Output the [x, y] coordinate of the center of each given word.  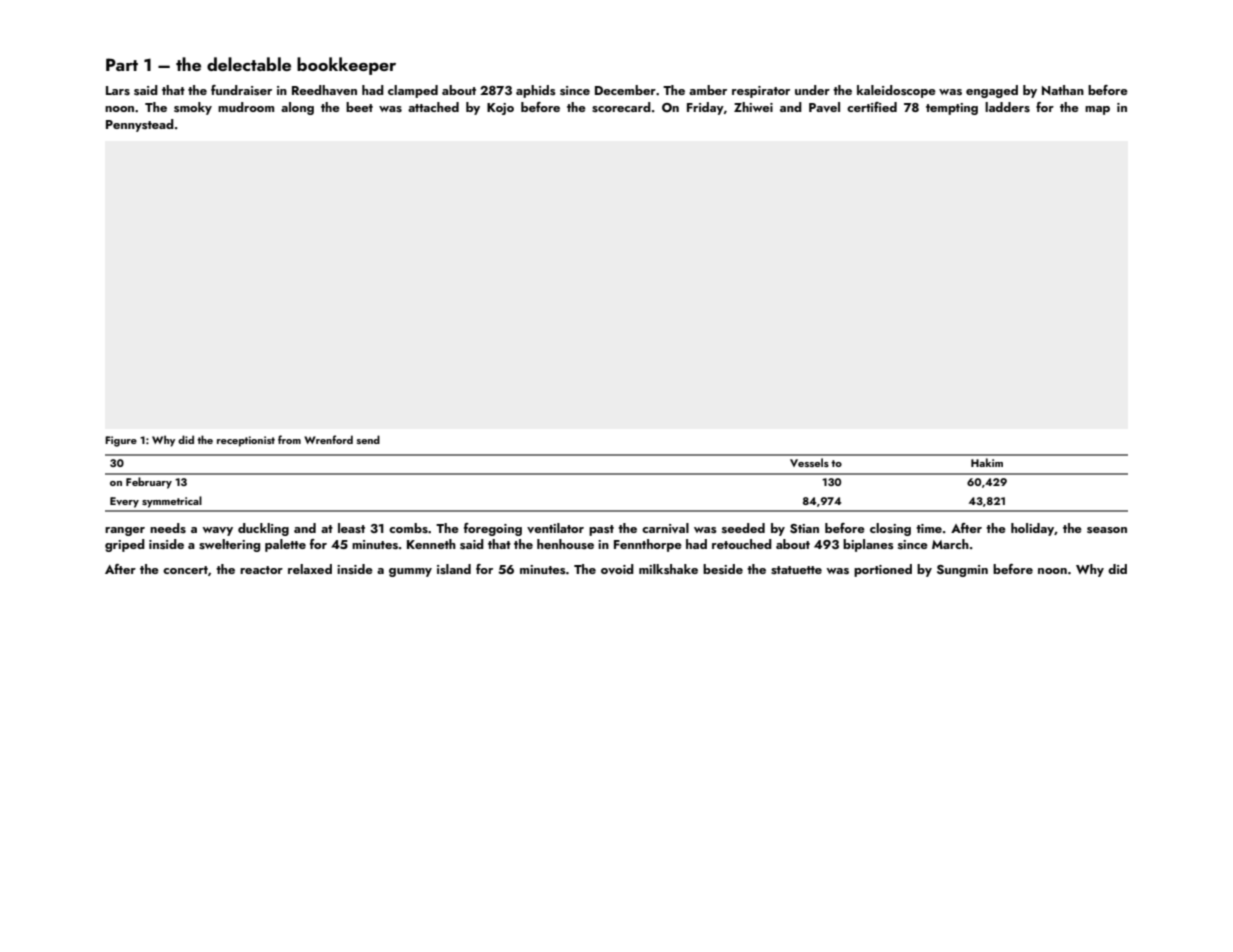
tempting [952, 109]
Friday [705, 108]
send [368, 439]
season [1107, 530]
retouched [742, 544]
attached [433, 107]
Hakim [987, 462]
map [1097, 110]
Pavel [824, 107]
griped [125, 545]
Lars [118, 90]
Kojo [500, 109]
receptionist [246, 441]
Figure [121, 441]
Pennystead [140, 125]
